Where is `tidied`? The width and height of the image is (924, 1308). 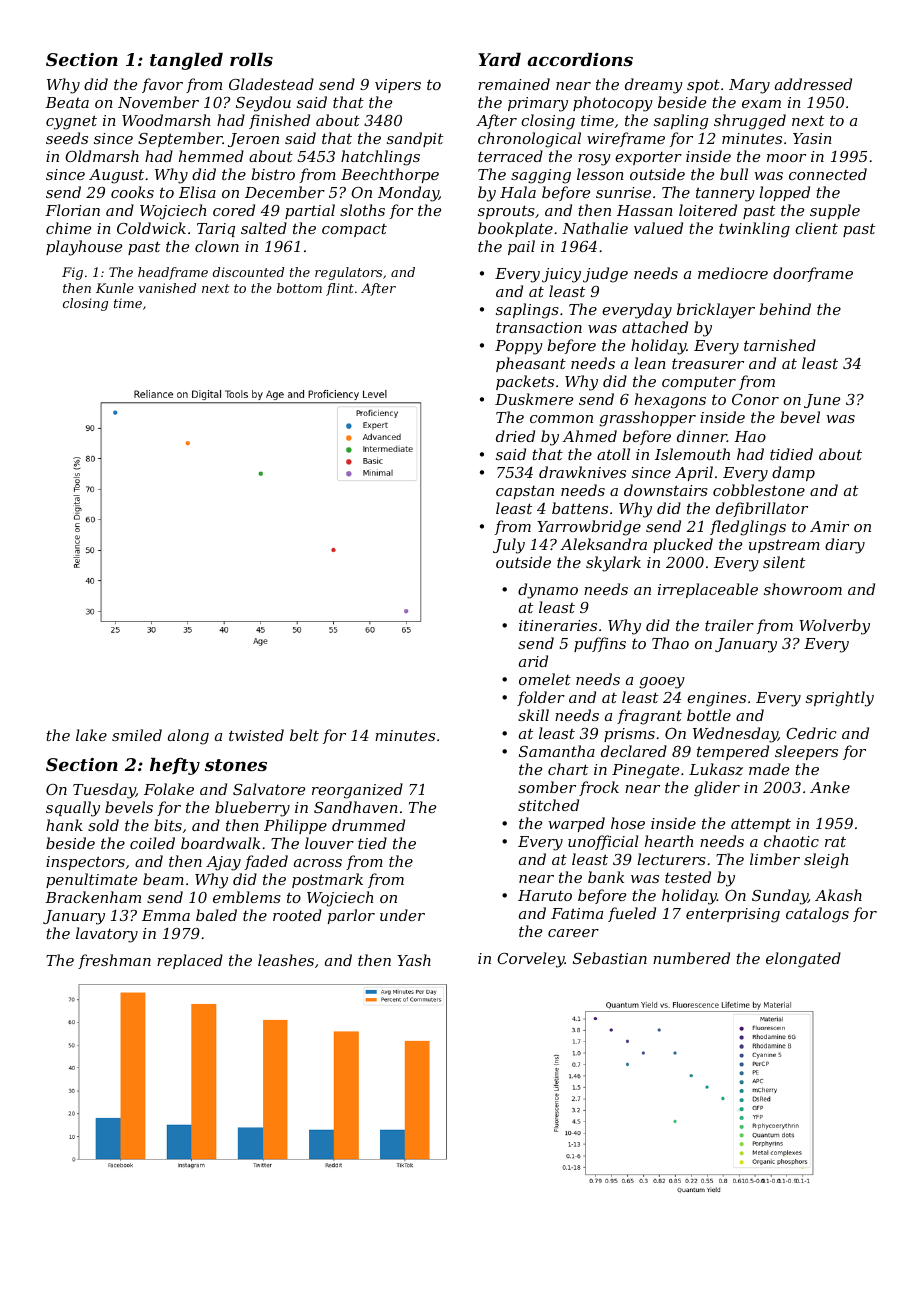
tidied is located at coordinates (791, 454).
